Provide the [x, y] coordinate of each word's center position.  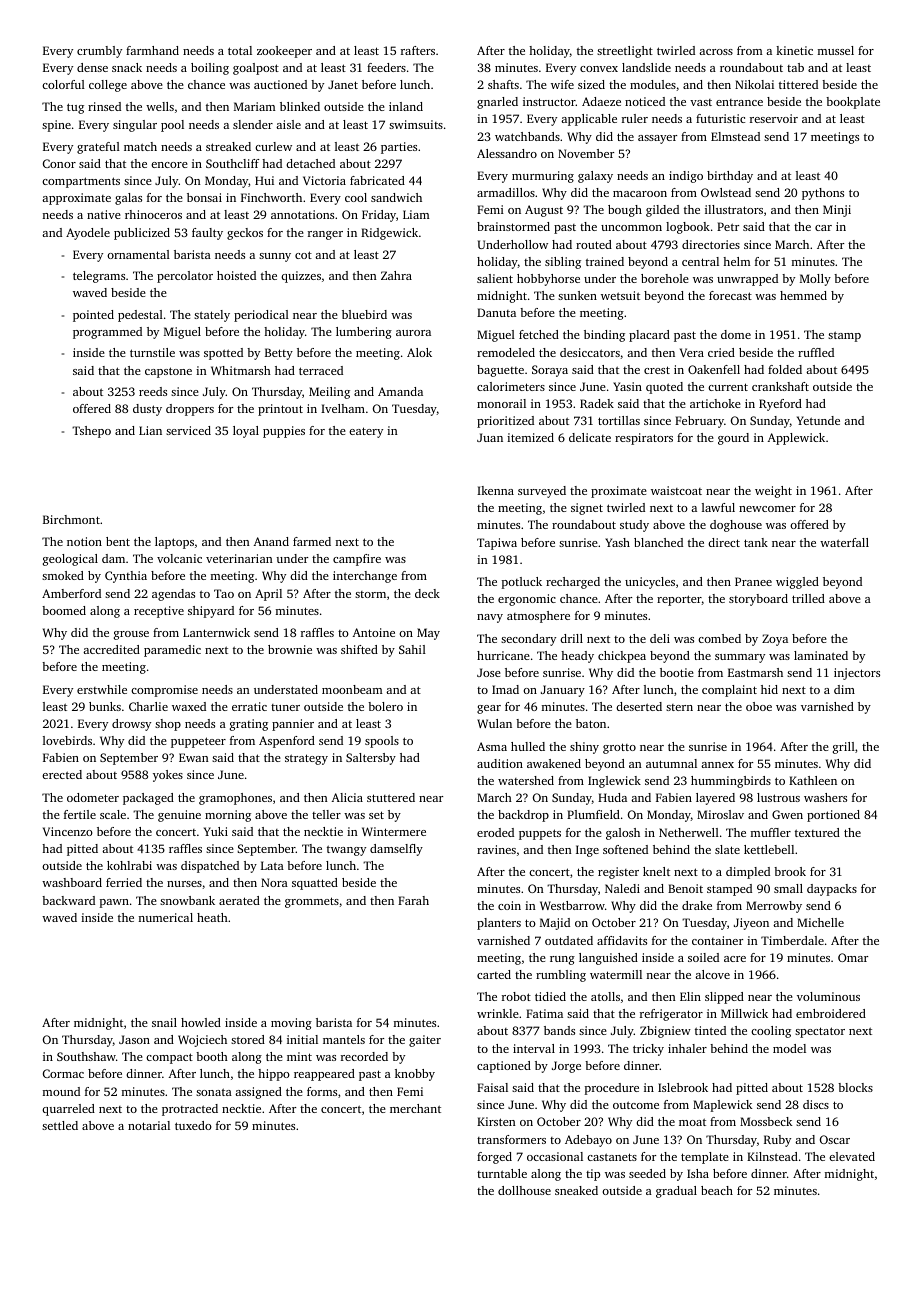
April [268, 595]
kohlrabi [129, 865]
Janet [343, 84]
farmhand [152, 50]
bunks [105, 706]
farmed [312, 541]
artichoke [715, 403]
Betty [279, 354]
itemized [530, 437]
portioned [833, 816]
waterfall [844, 542]
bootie [677, 672]
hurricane [503, 655]
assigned [258, 1093]
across [716, 52]
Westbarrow [572, 905]
